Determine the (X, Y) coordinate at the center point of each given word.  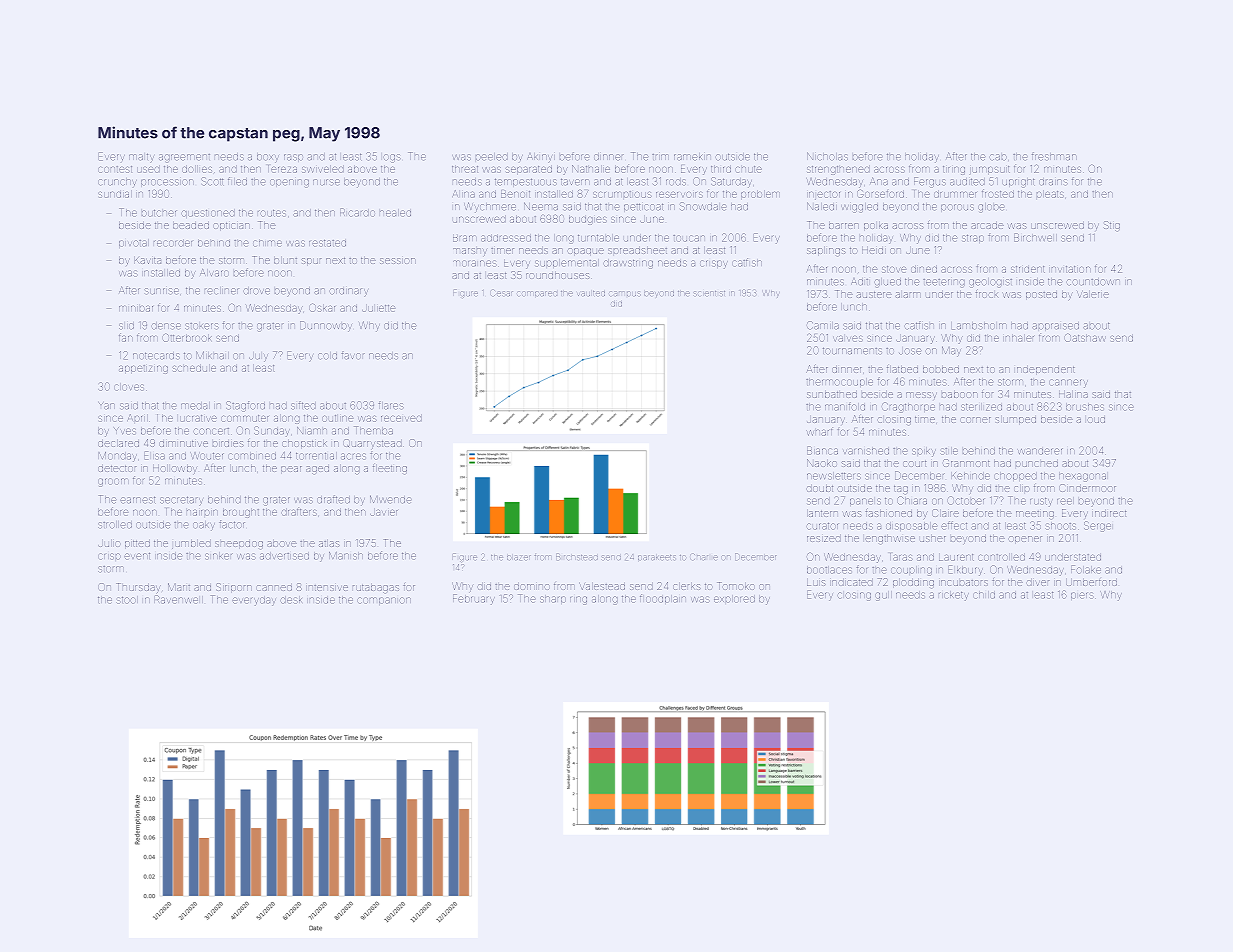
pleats (1050, 194)
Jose (910, 351)
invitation (1070, 269)
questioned (208, 213)
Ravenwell (178, 599)
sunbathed (832, 394)
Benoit (515, 194)
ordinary (348, 292)
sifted (303, 405)
